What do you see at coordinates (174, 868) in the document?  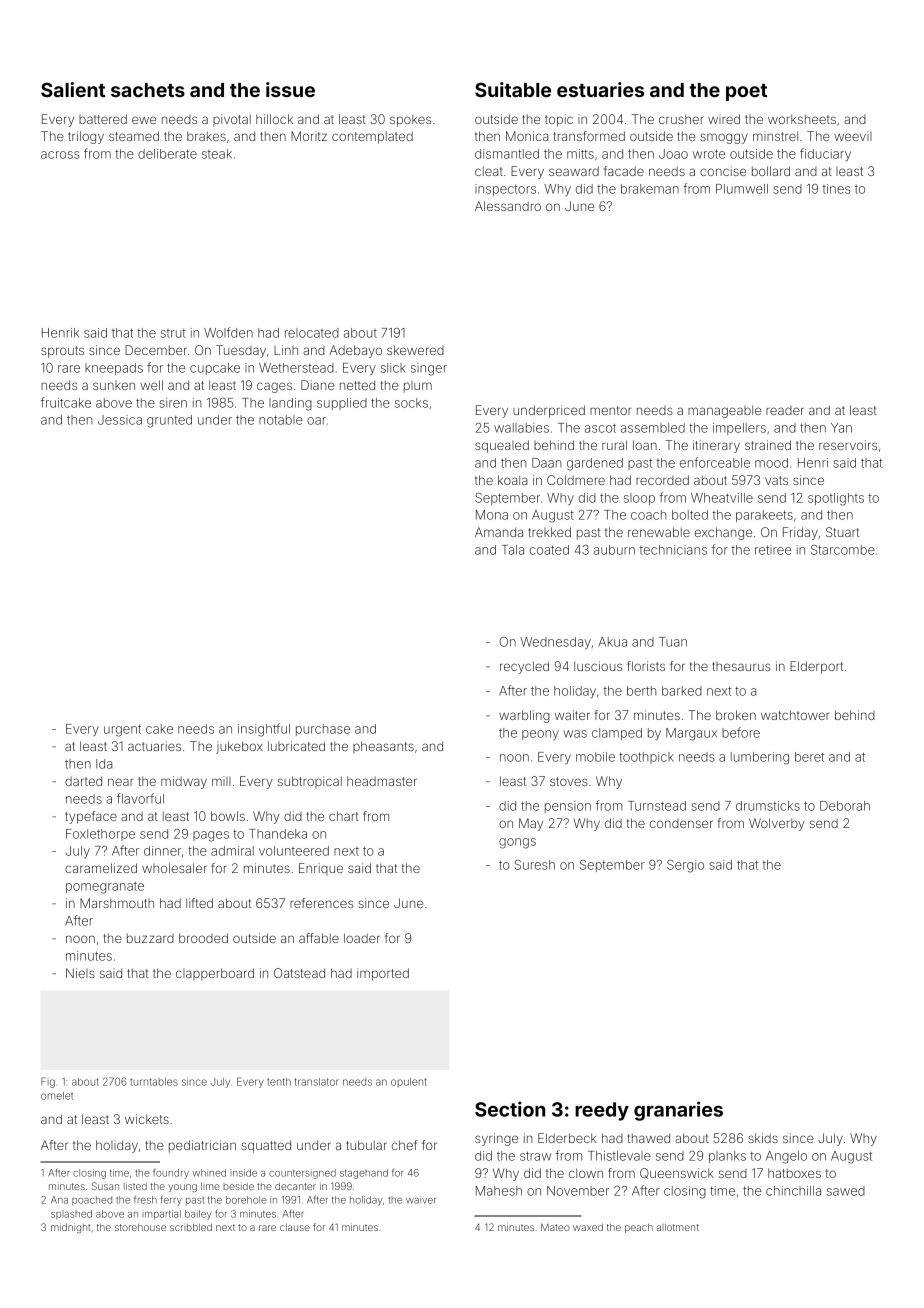 I see `wholesaler` at bounding box center [174, 868].
